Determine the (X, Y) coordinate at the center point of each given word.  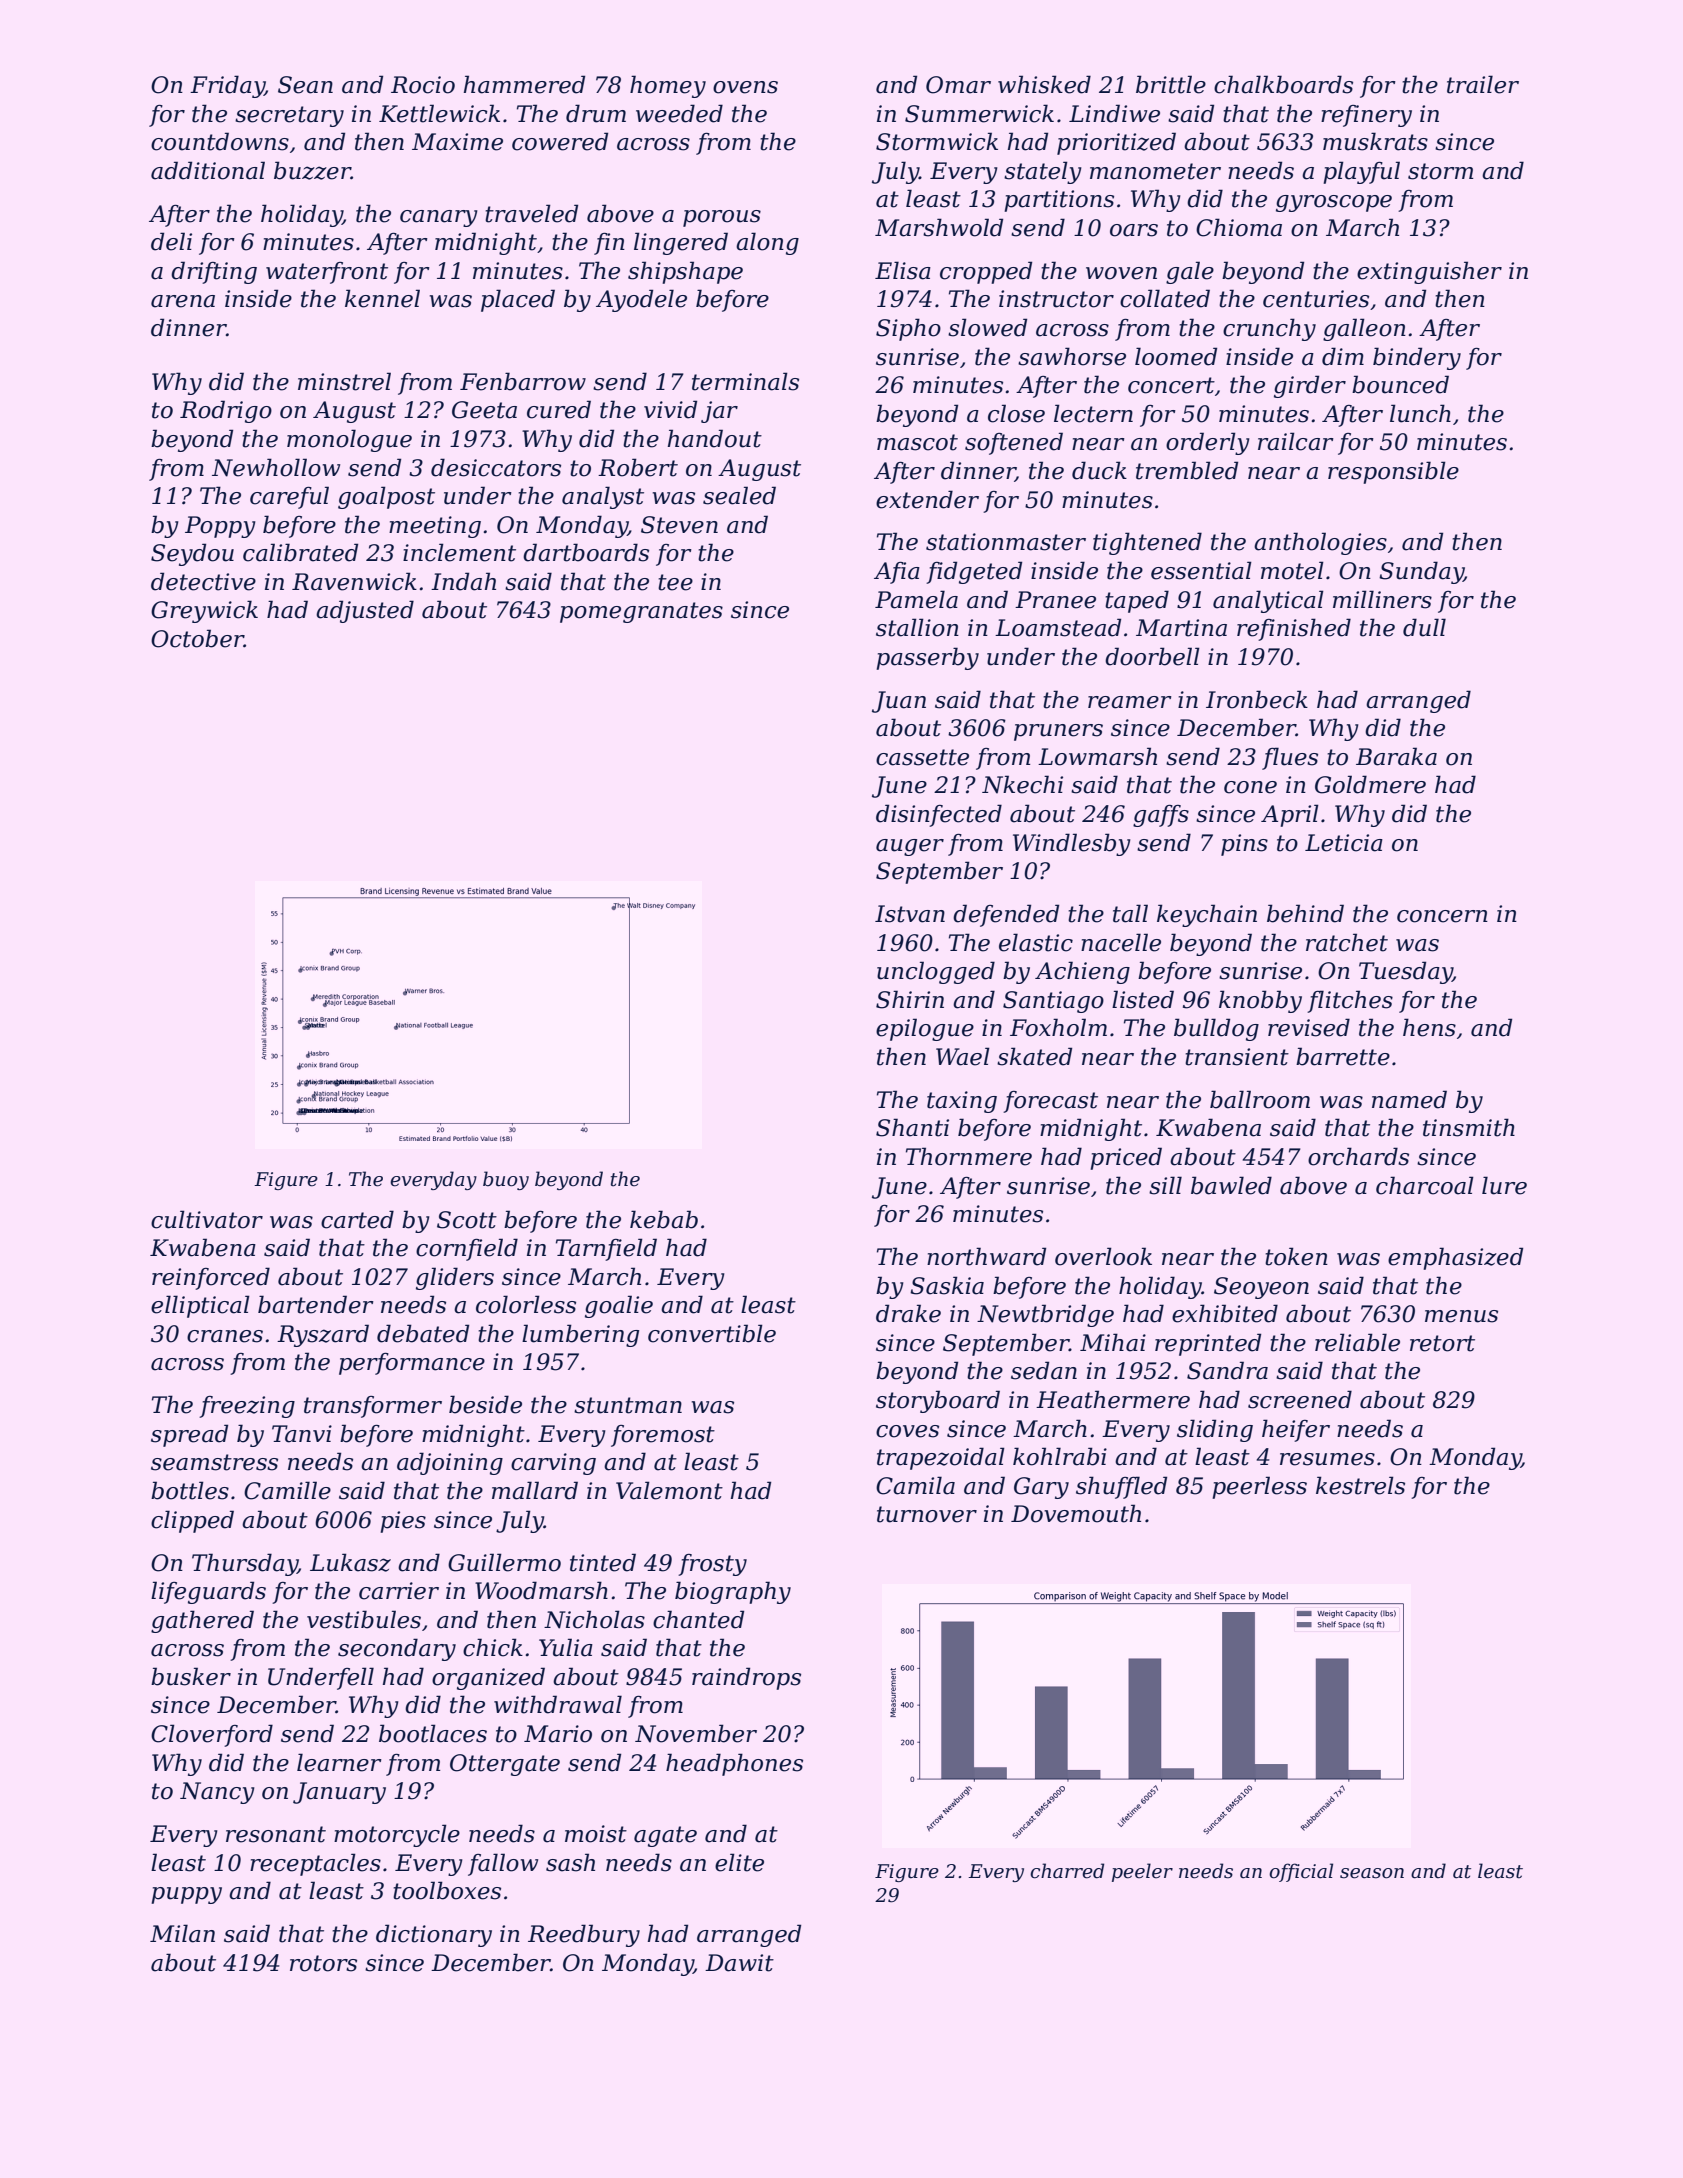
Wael (963, 1056)
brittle (1171, 84)
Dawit (739, 1963)
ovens (745, 87)
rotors (323, 1963)
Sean (305, 85)
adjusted (365, 611)
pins (1244, 845)
